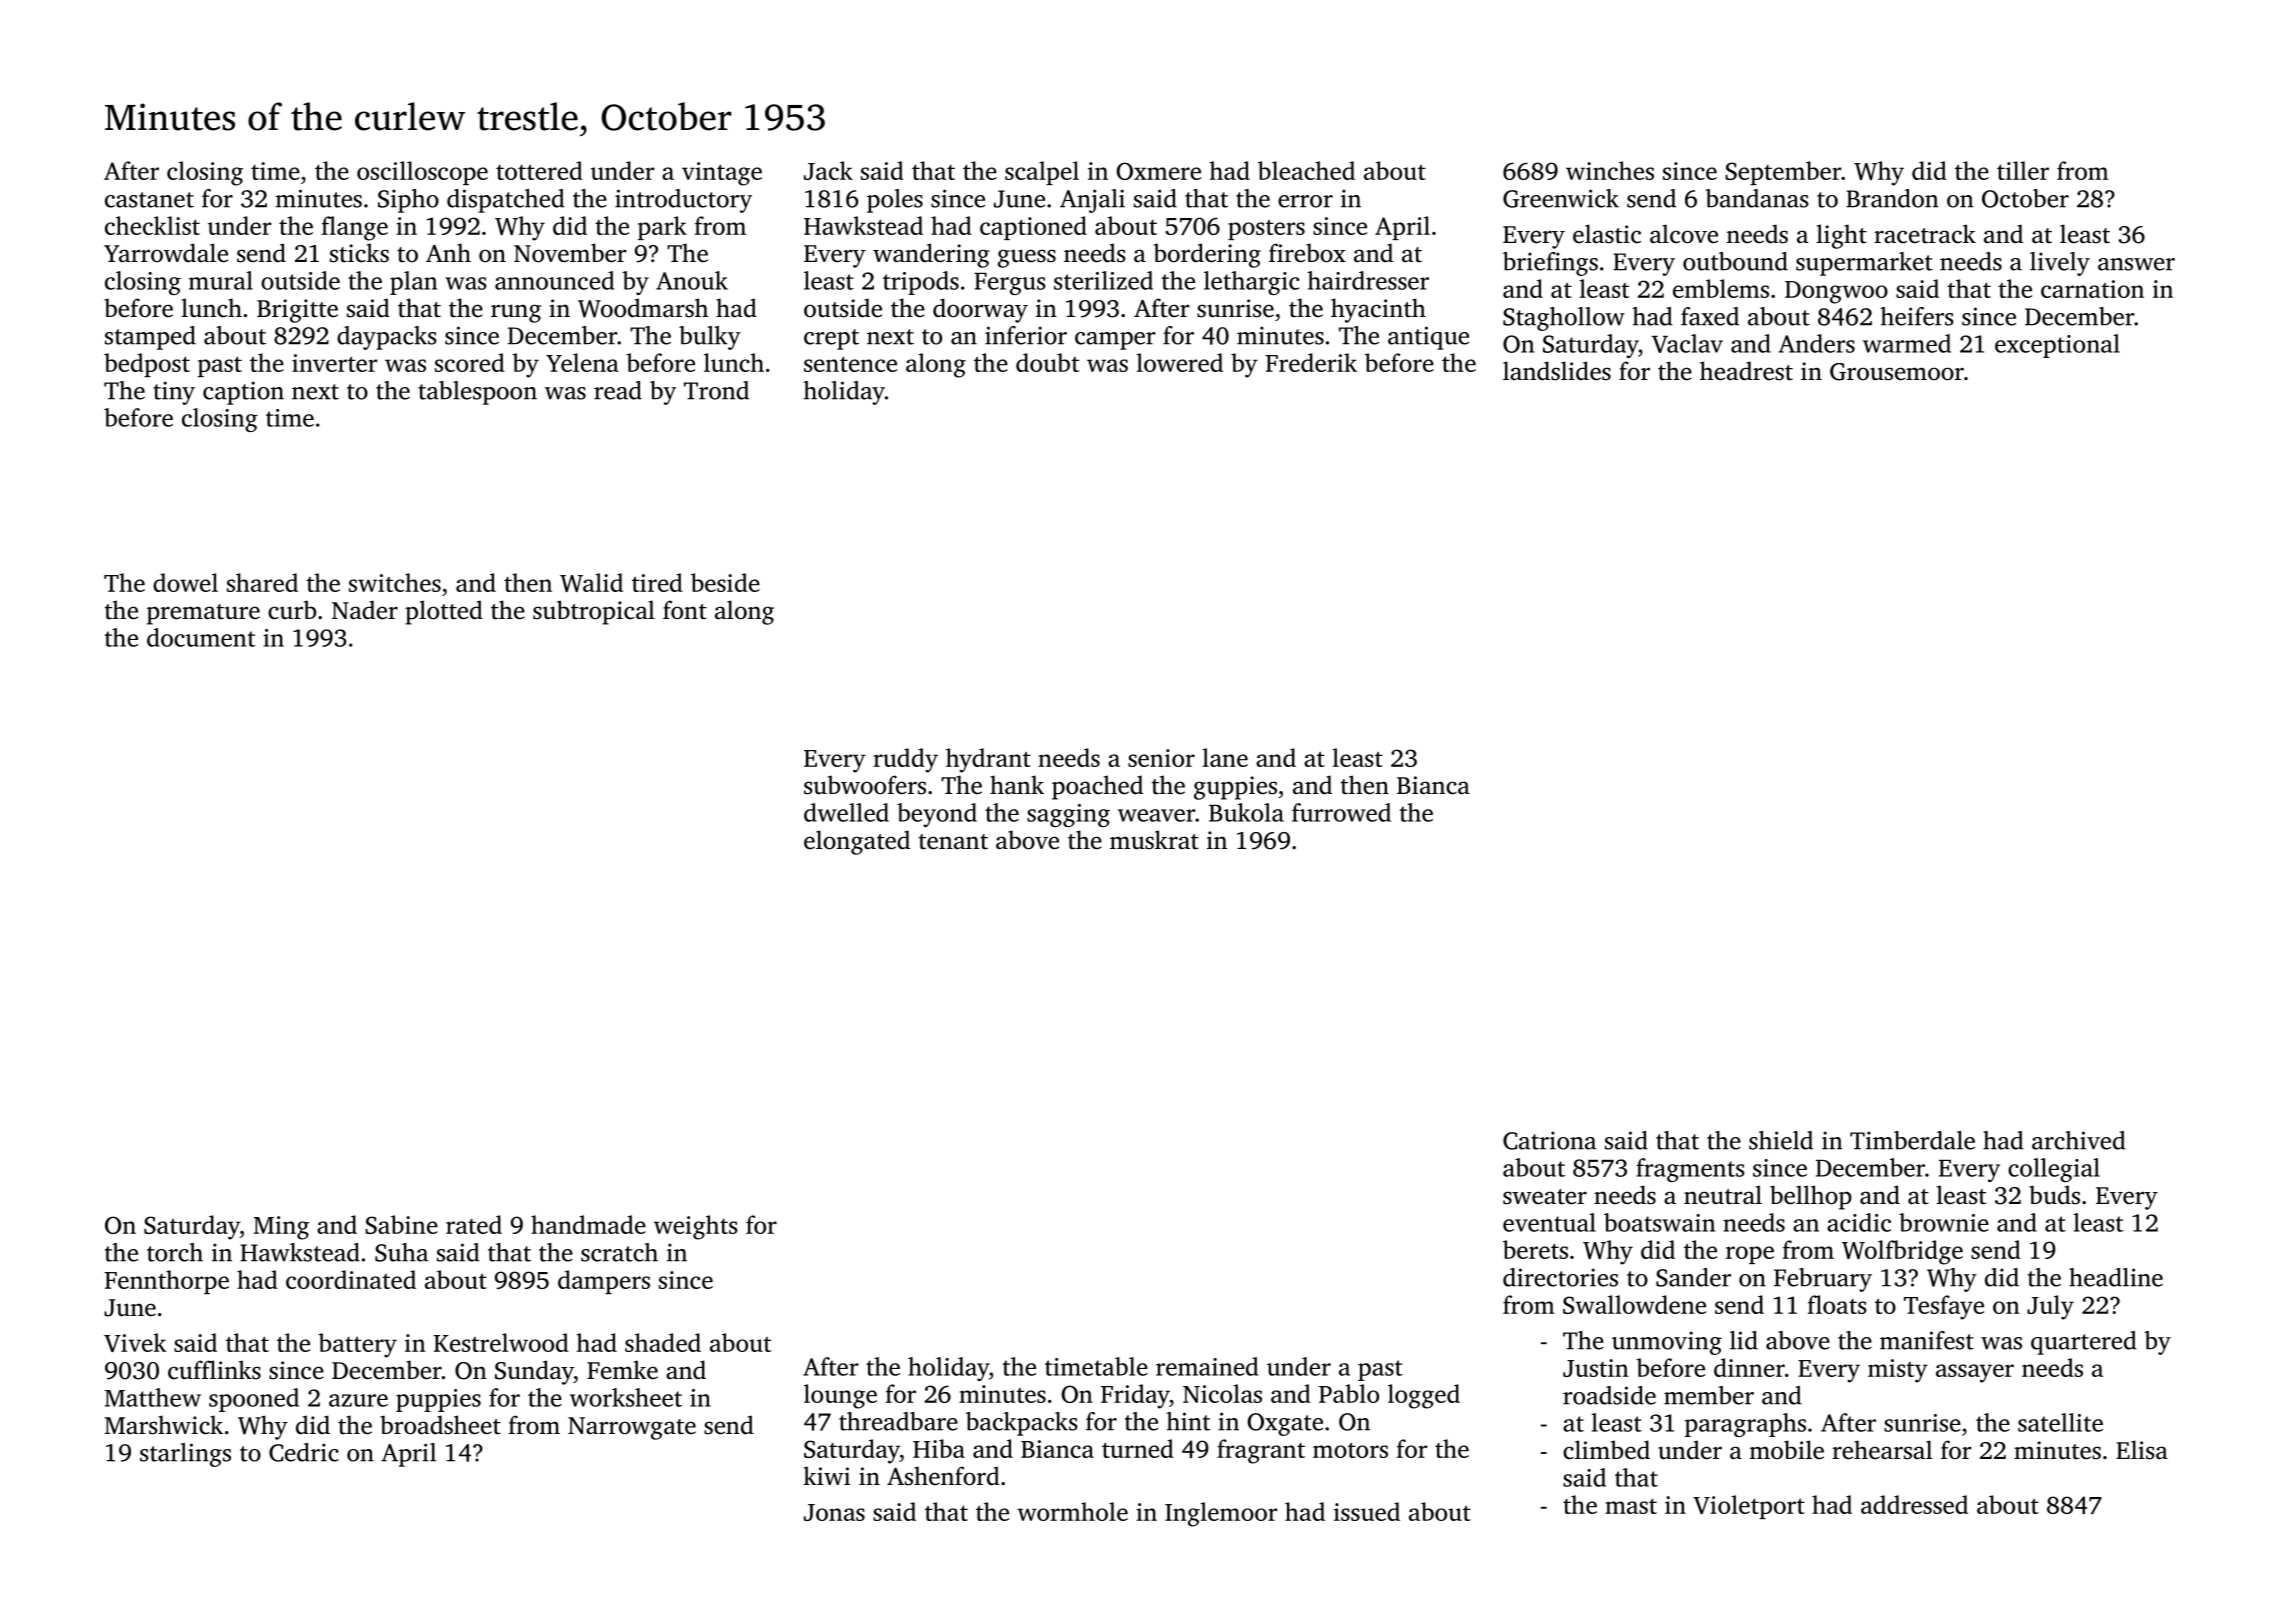  Describe the element at coordinates (1341, 812) in the screenshot. I see `furrowed` at that location.
